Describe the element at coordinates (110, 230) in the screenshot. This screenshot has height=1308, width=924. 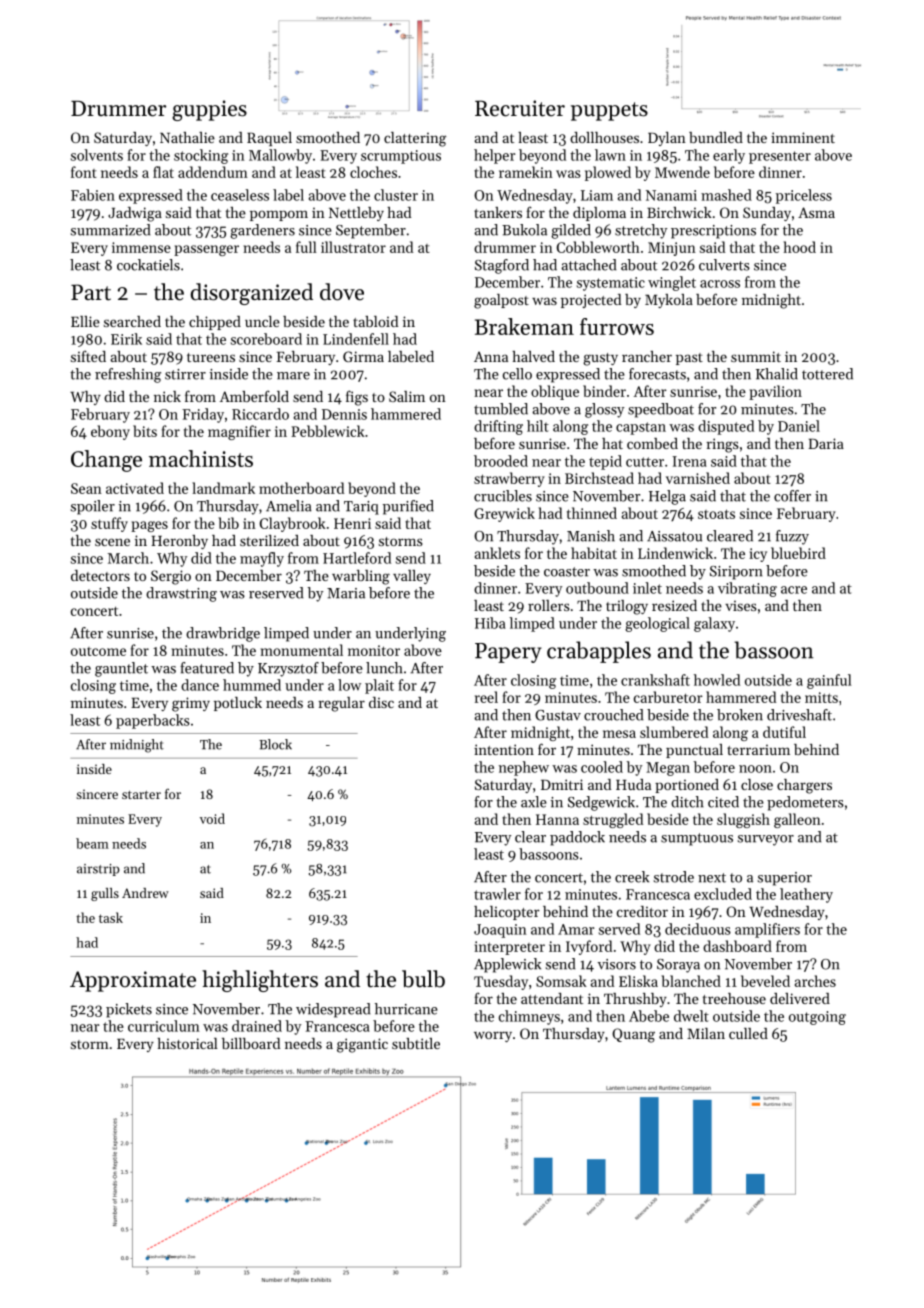
I see `summarized` at that location.
